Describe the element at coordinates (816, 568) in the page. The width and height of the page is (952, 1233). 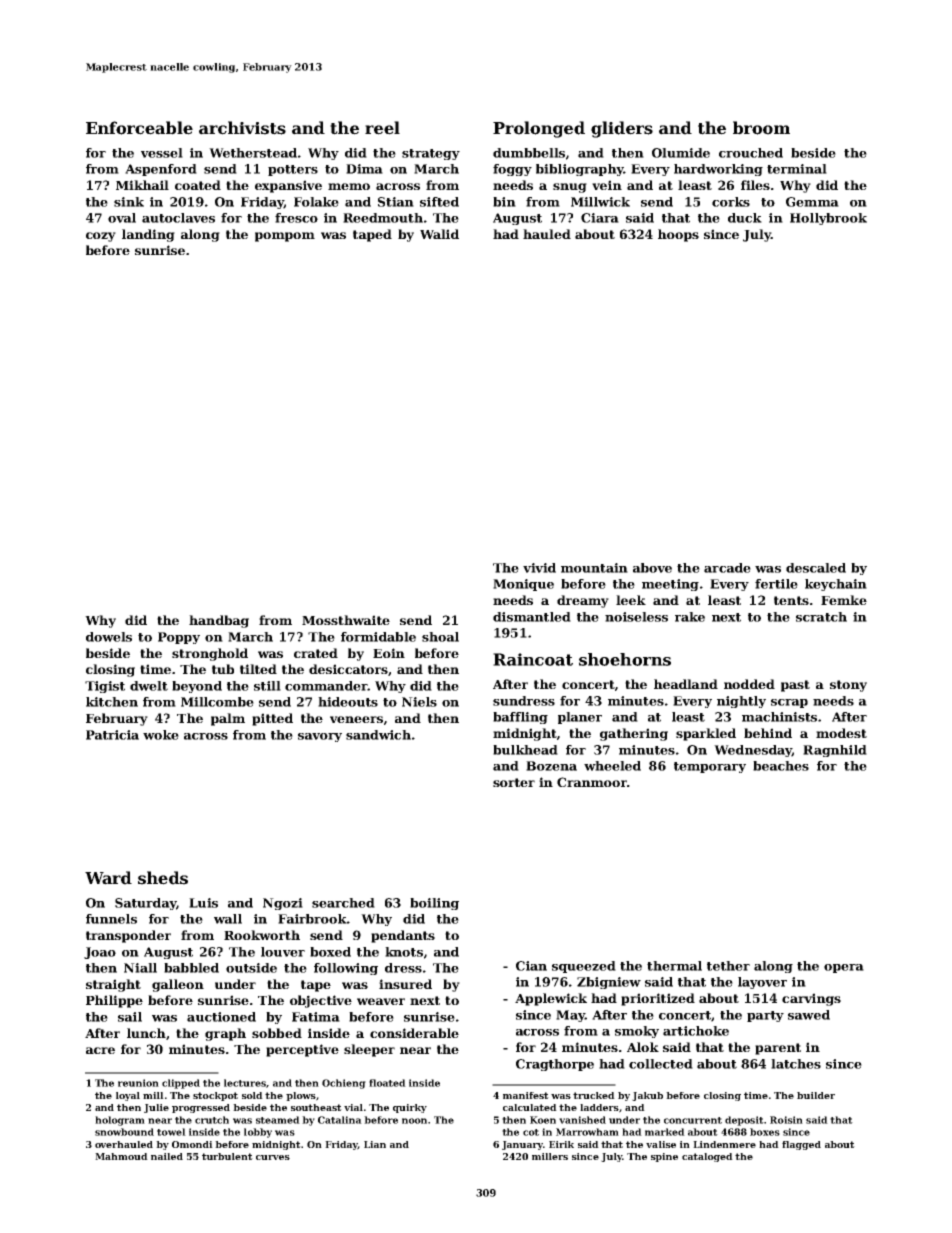
I see `descaled` at that location.
